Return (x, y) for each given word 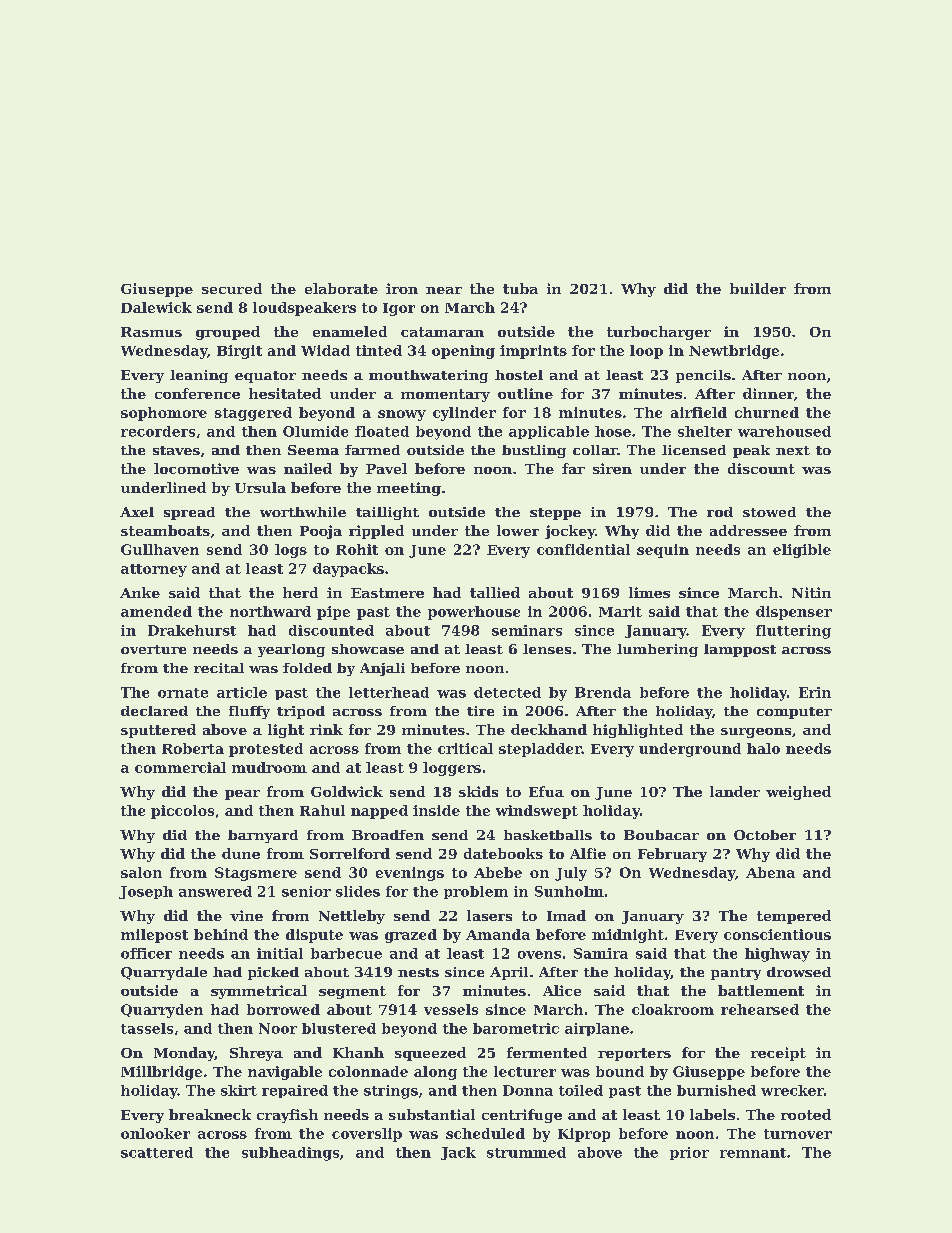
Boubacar (661, 835)
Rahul (322, 810)
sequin (663, 551)
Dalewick (156, 307)
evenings (410, 874)
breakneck (210, 1114)
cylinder (464, 414)
